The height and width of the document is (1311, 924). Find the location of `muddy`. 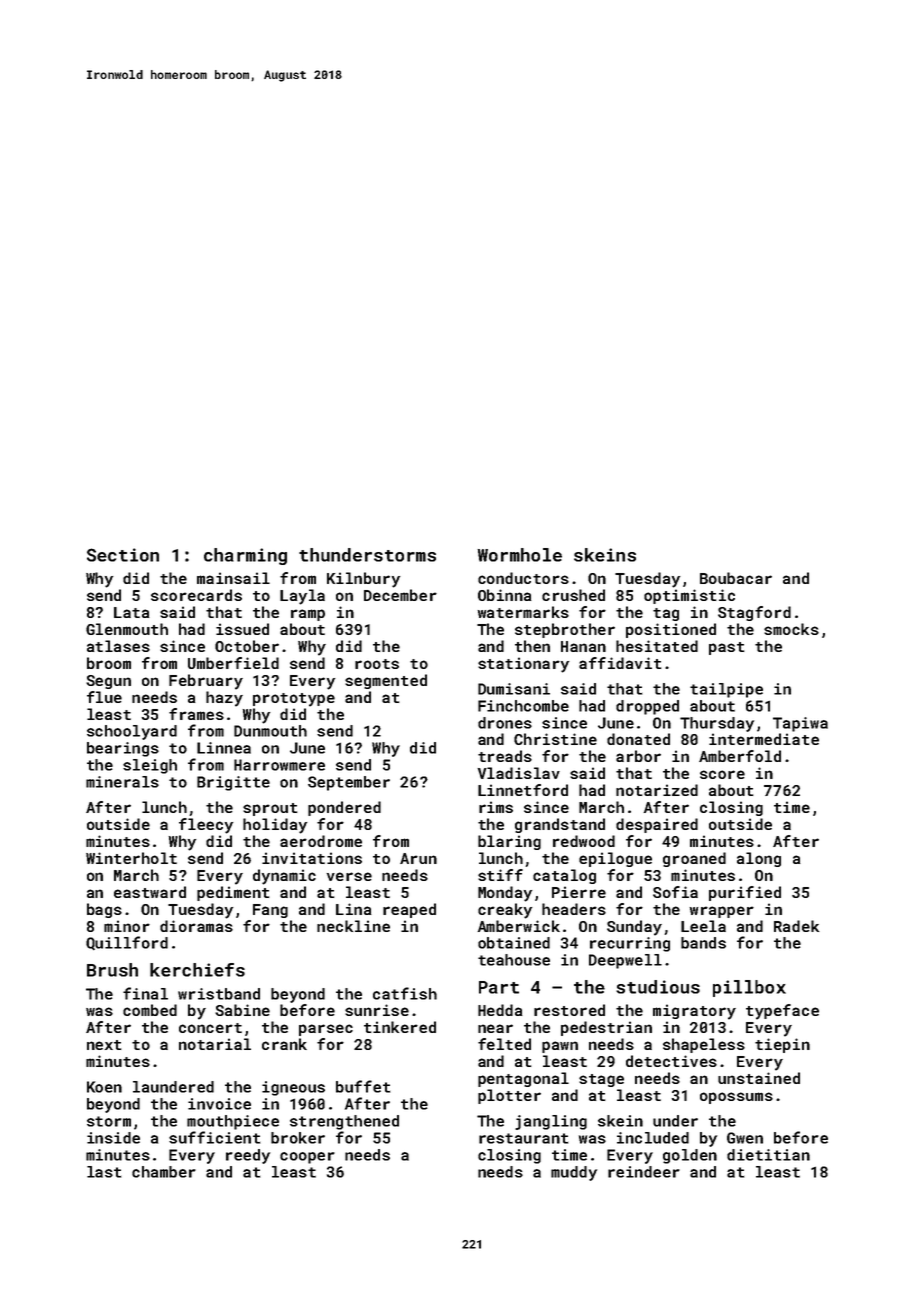

muddy is located at coordinates (574, 1173).
